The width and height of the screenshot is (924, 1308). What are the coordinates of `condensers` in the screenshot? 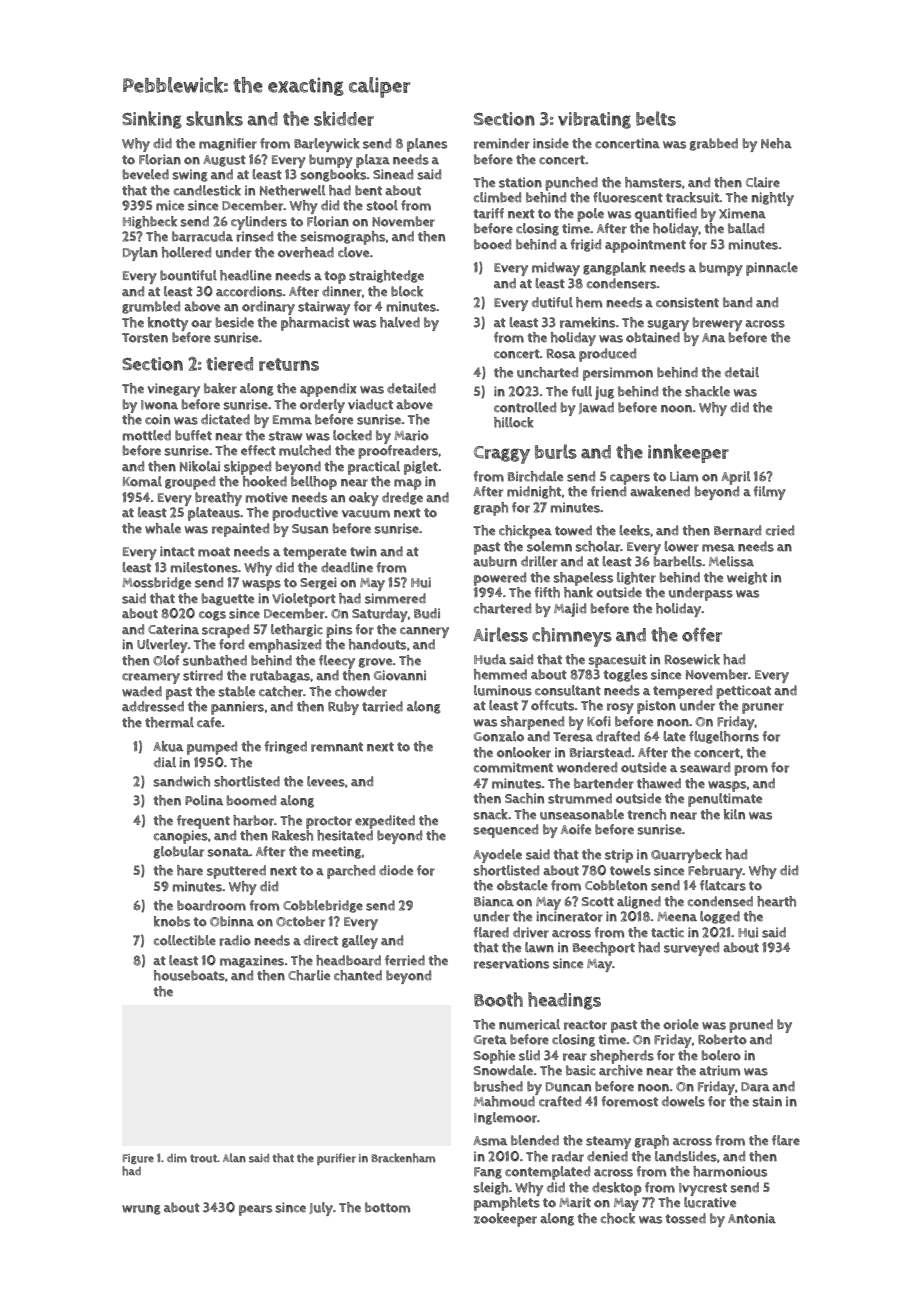 It's located at (622, 283).
